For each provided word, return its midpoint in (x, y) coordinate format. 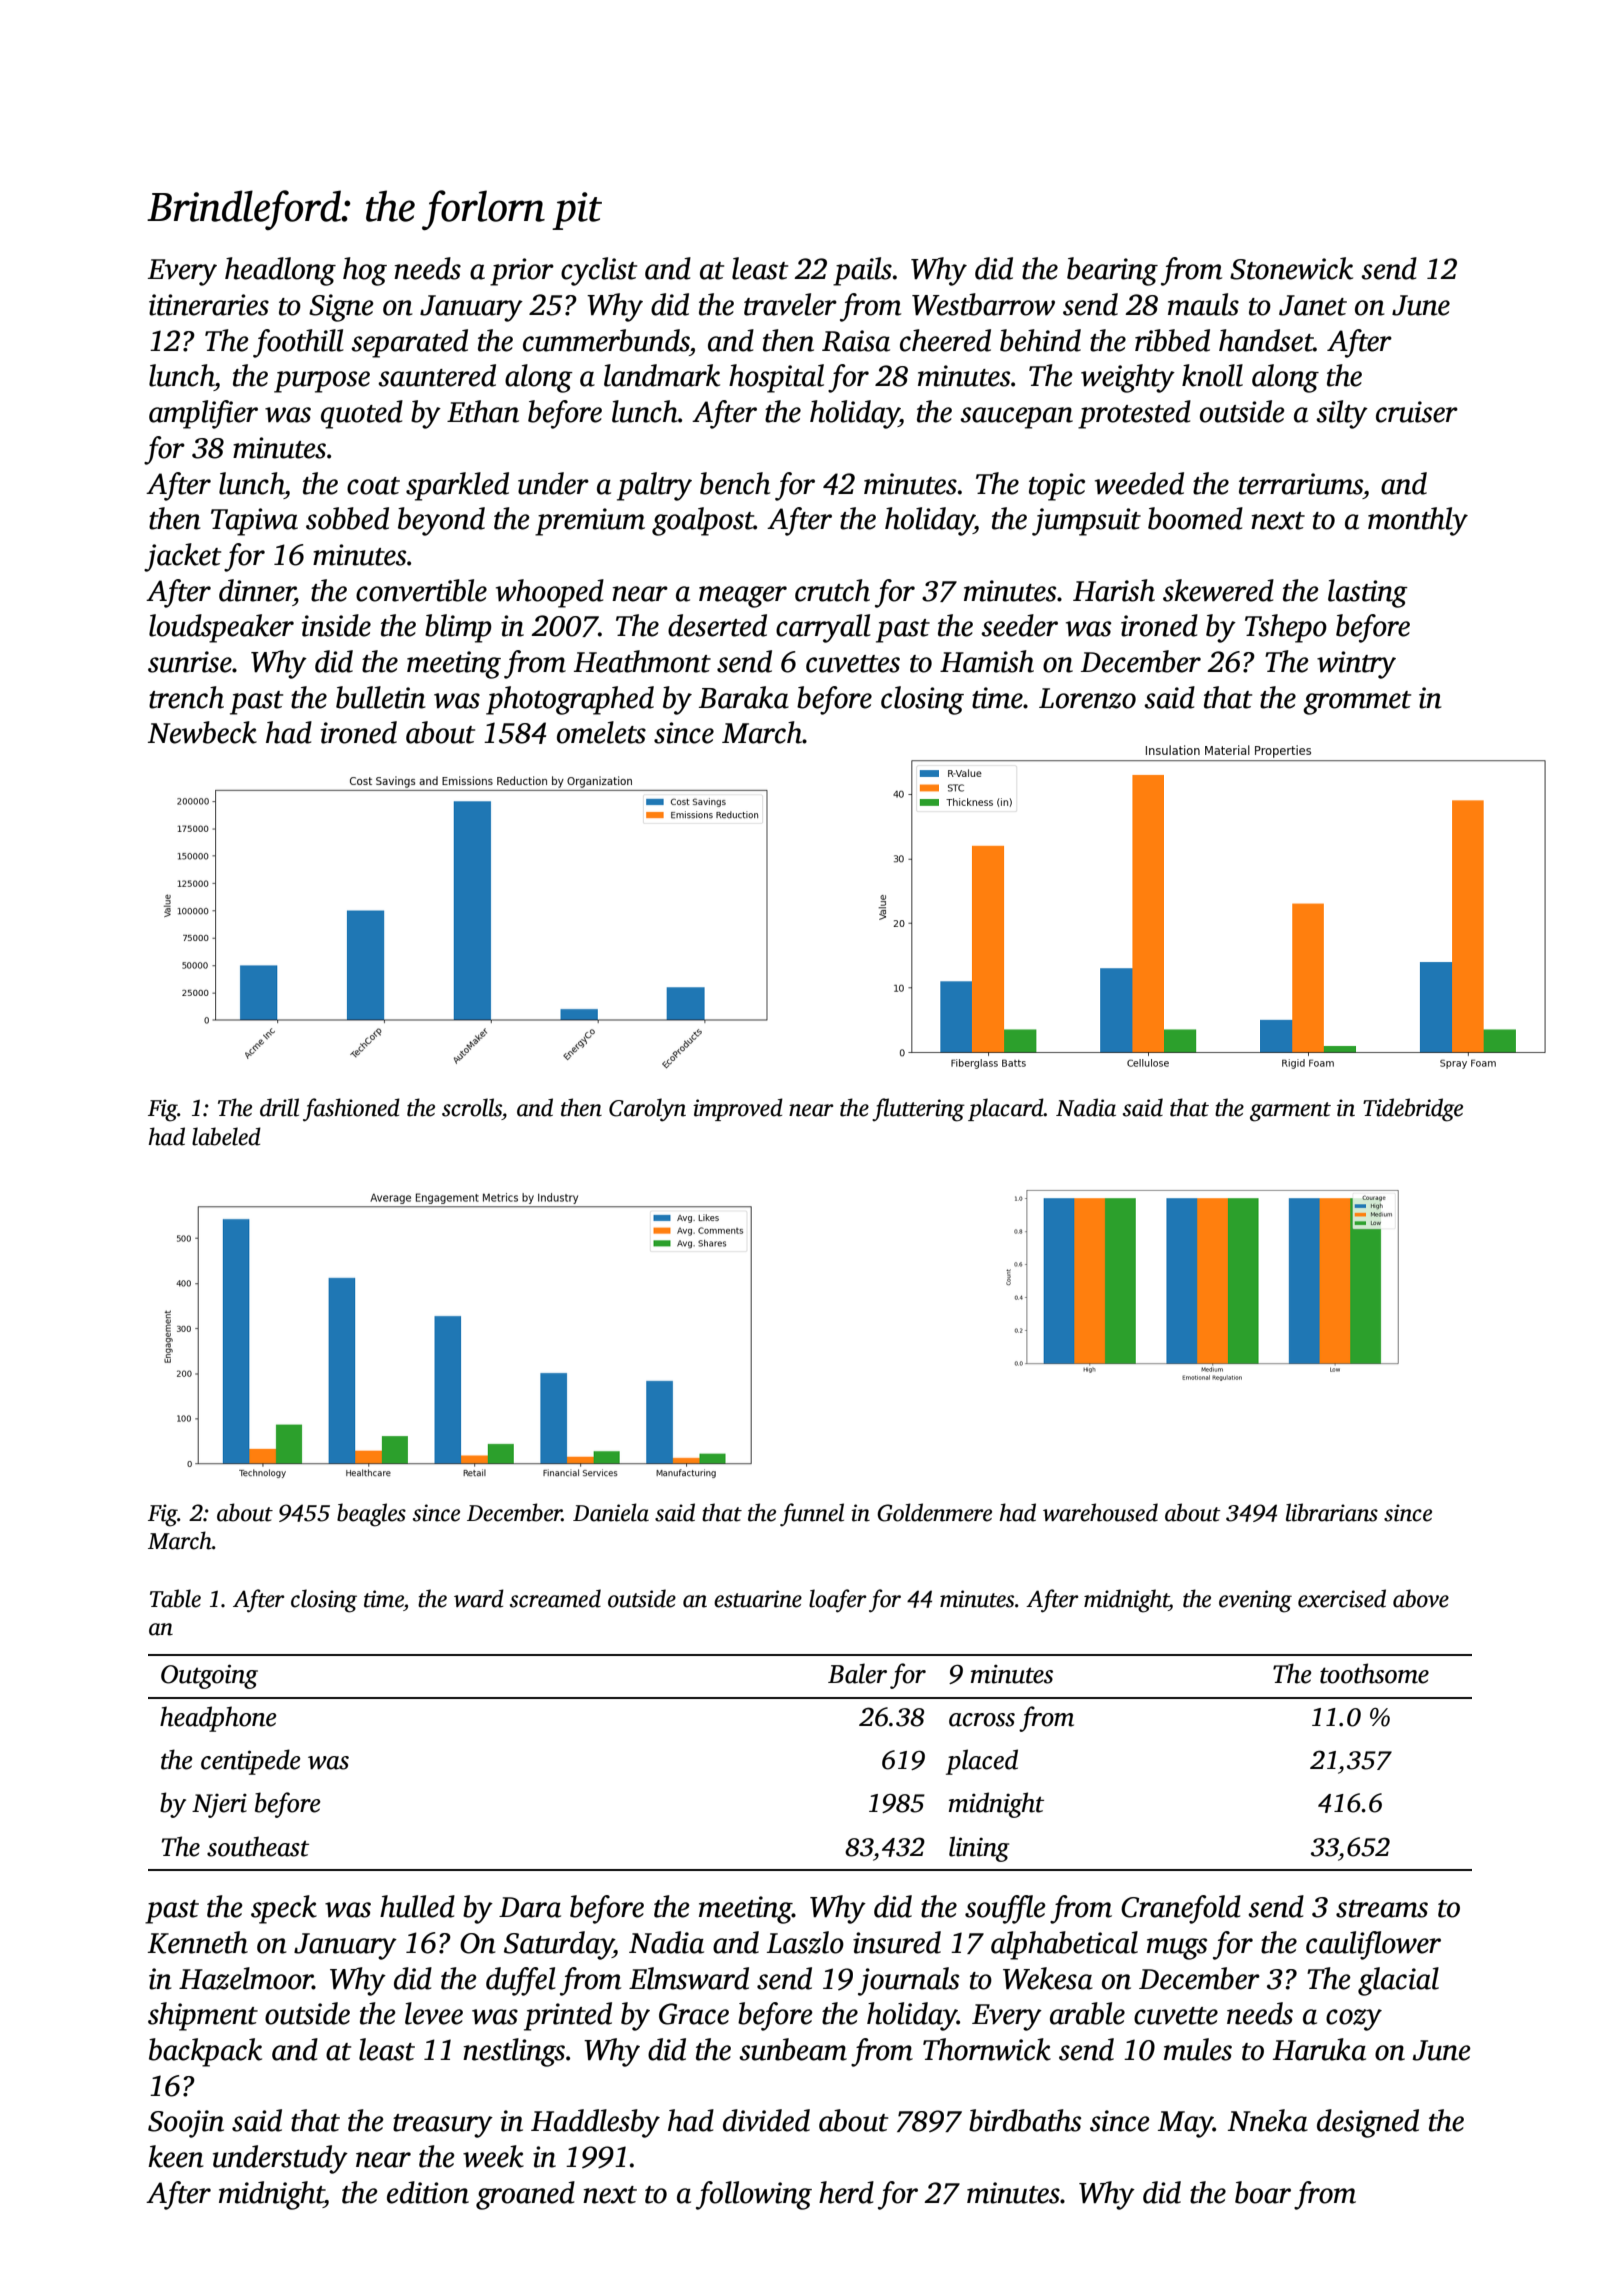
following (754, 2195)
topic (1057, 487)
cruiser (1417, 412)
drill (279, 1107)
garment (1290, 1112)
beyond (441, 521)
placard (1006, 1109)
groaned (525, 2195)
